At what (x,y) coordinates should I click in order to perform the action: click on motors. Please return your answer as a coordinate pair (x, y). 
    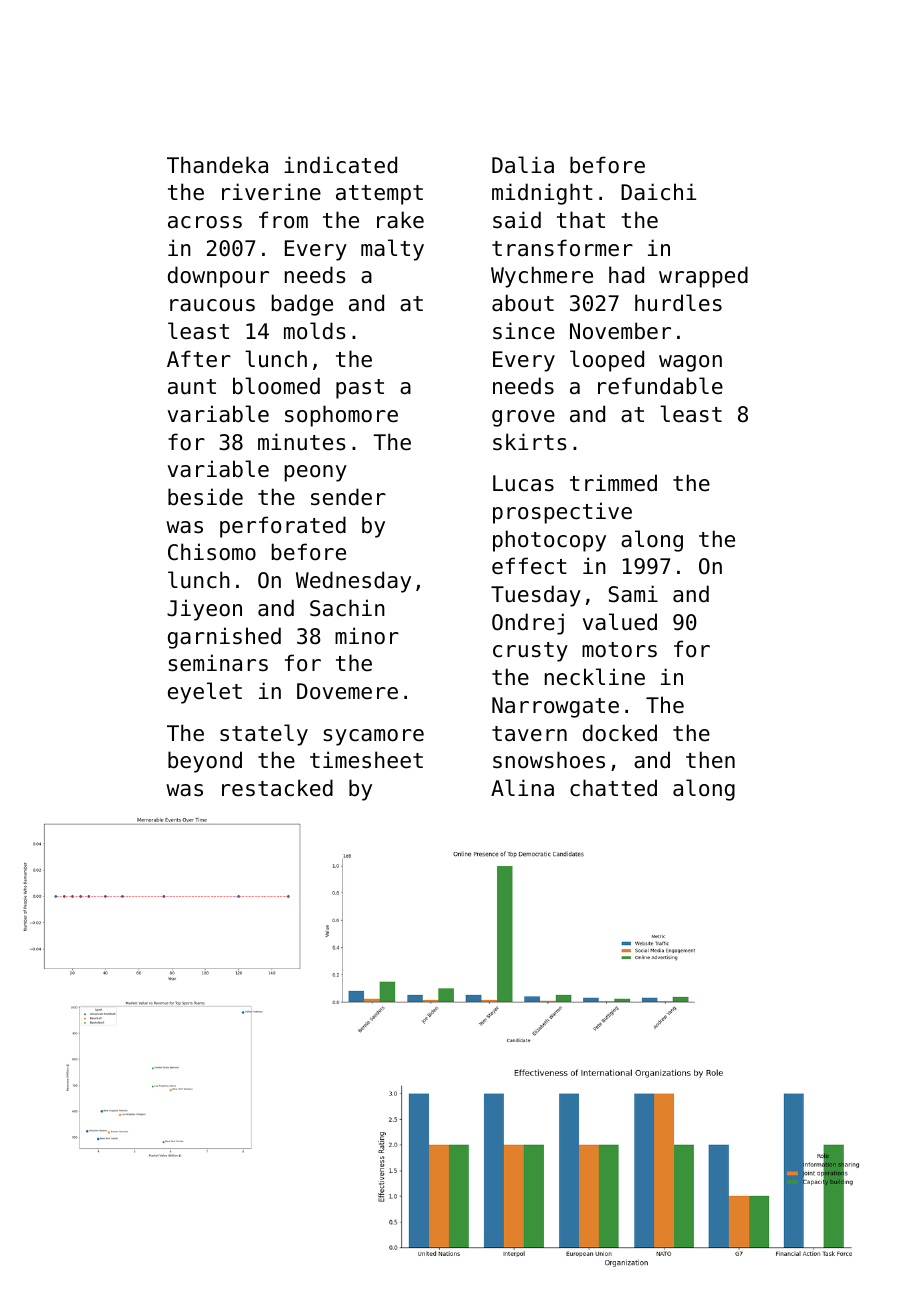
    Looking at the image, I should click on (619, 650).
